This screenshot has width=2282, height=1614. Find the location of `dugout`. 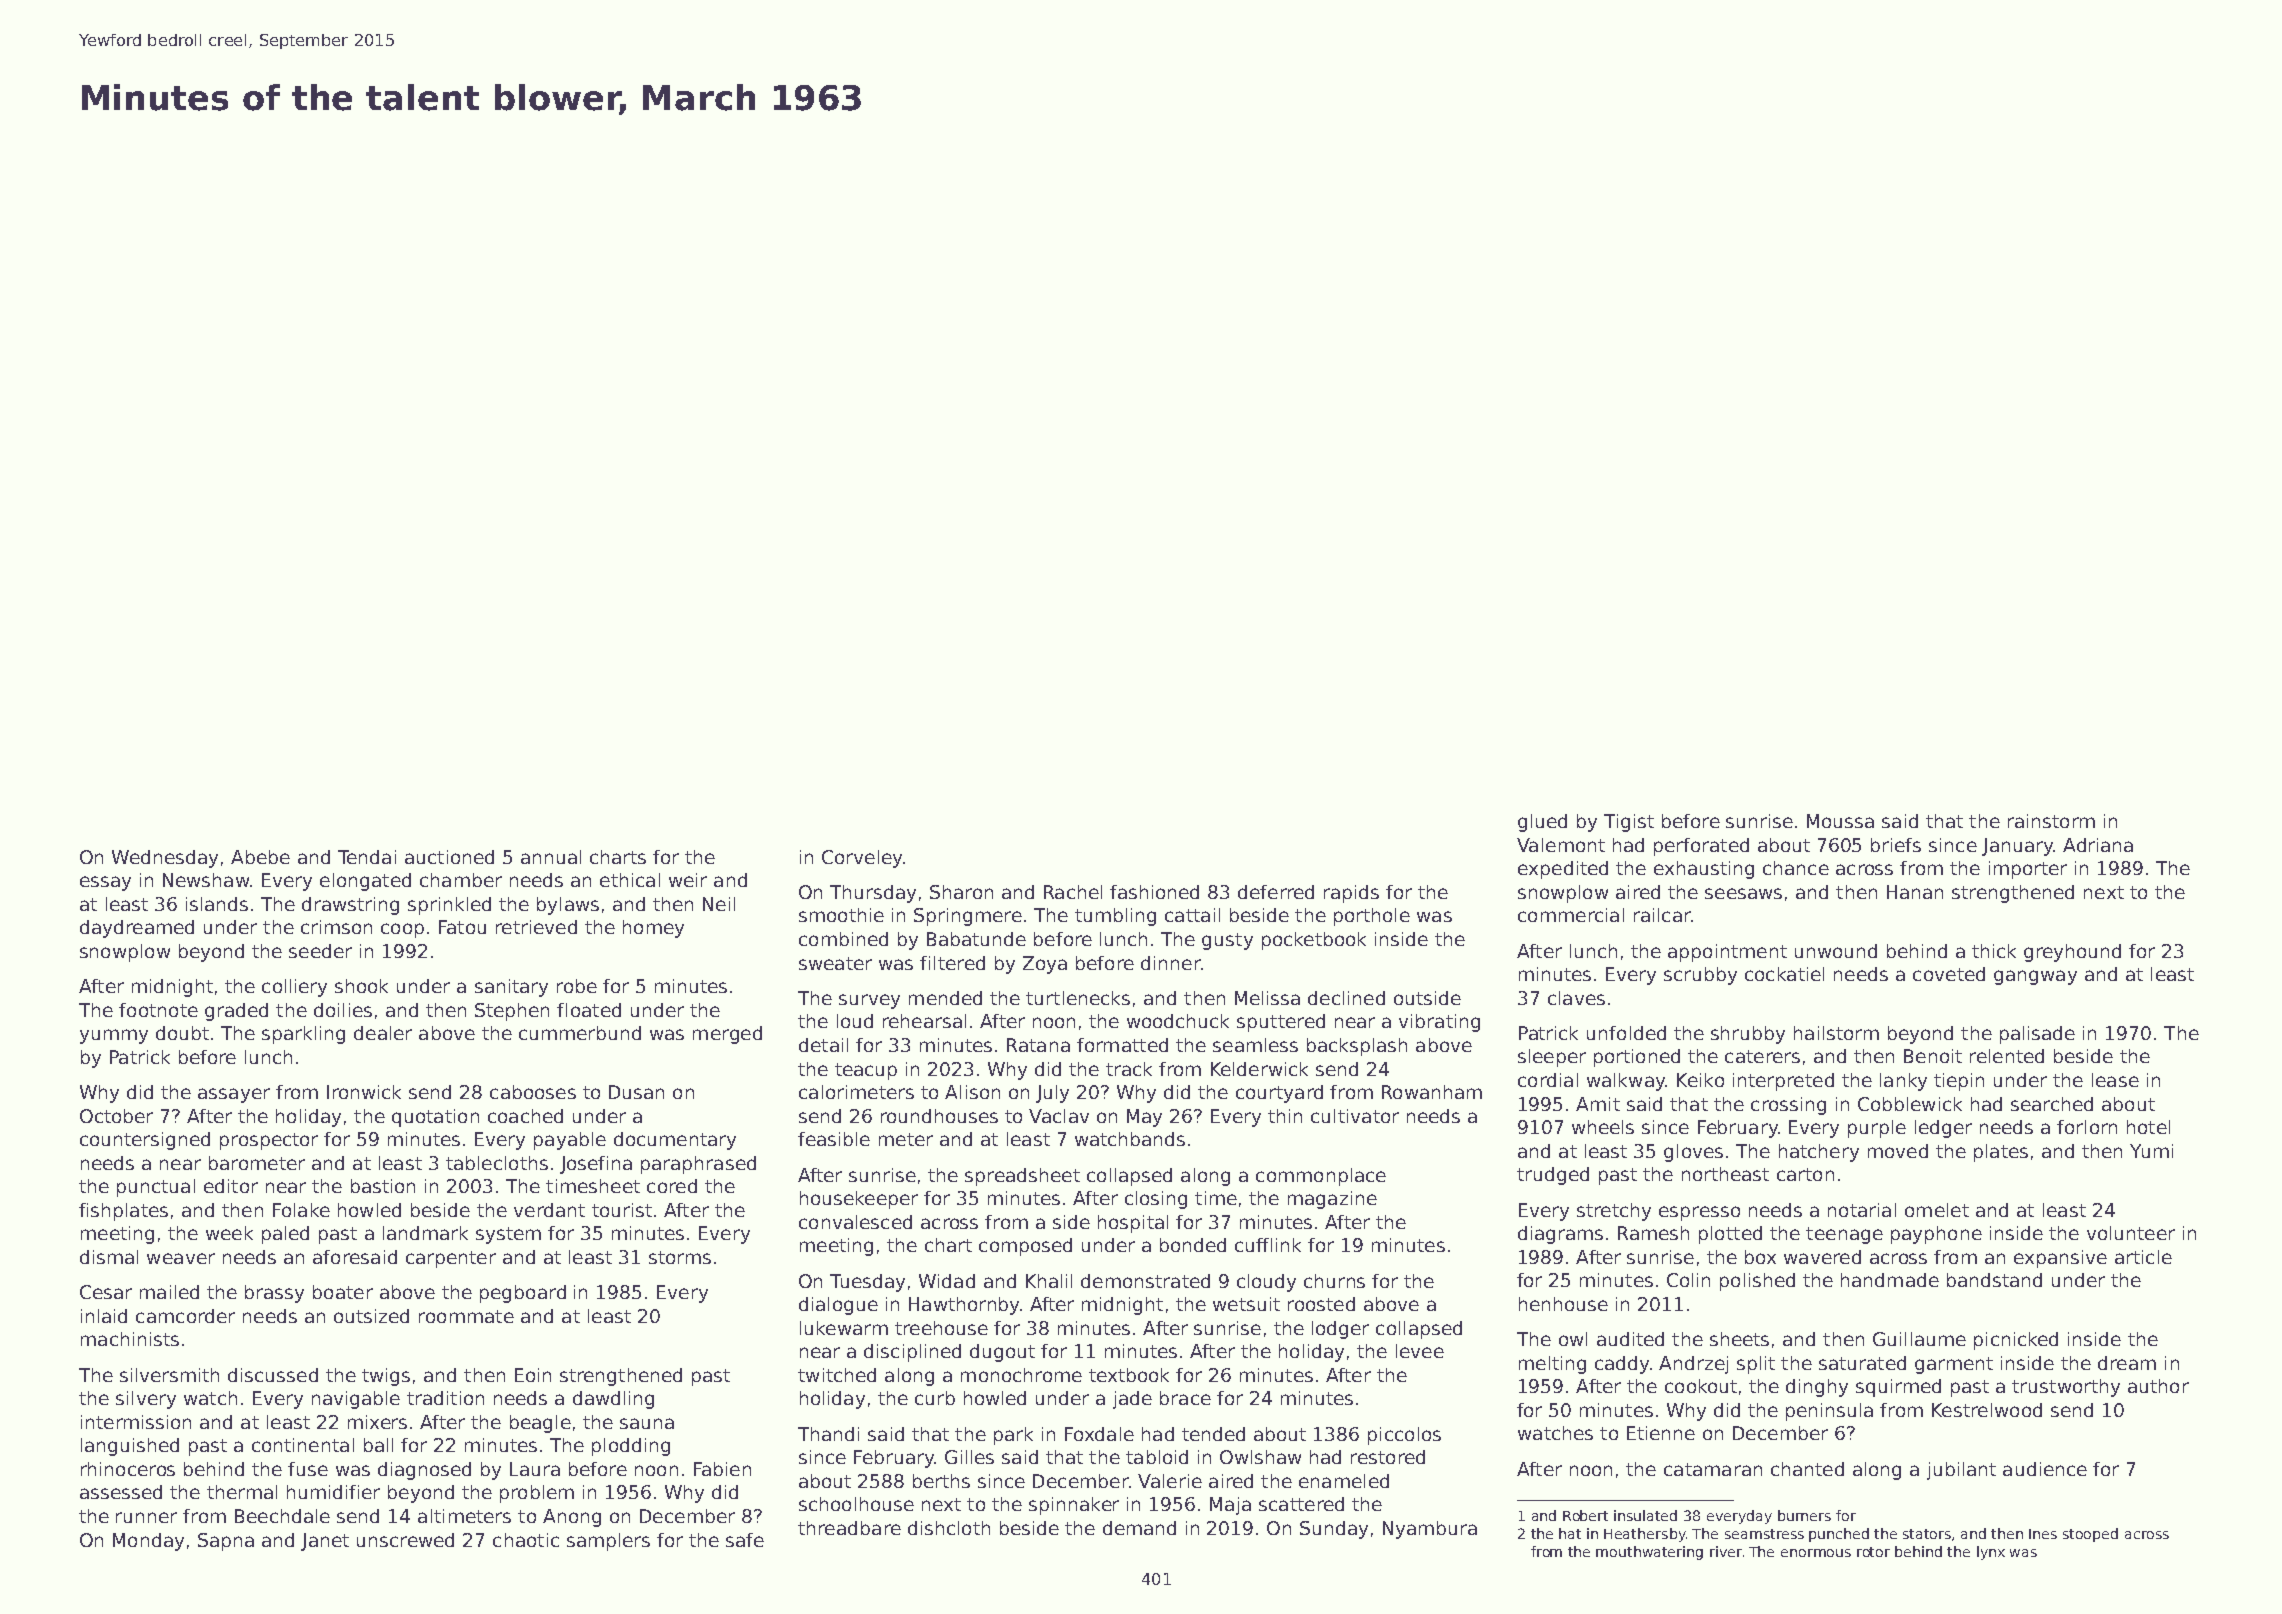

dugout is located at coordinates (1002, 1353).
